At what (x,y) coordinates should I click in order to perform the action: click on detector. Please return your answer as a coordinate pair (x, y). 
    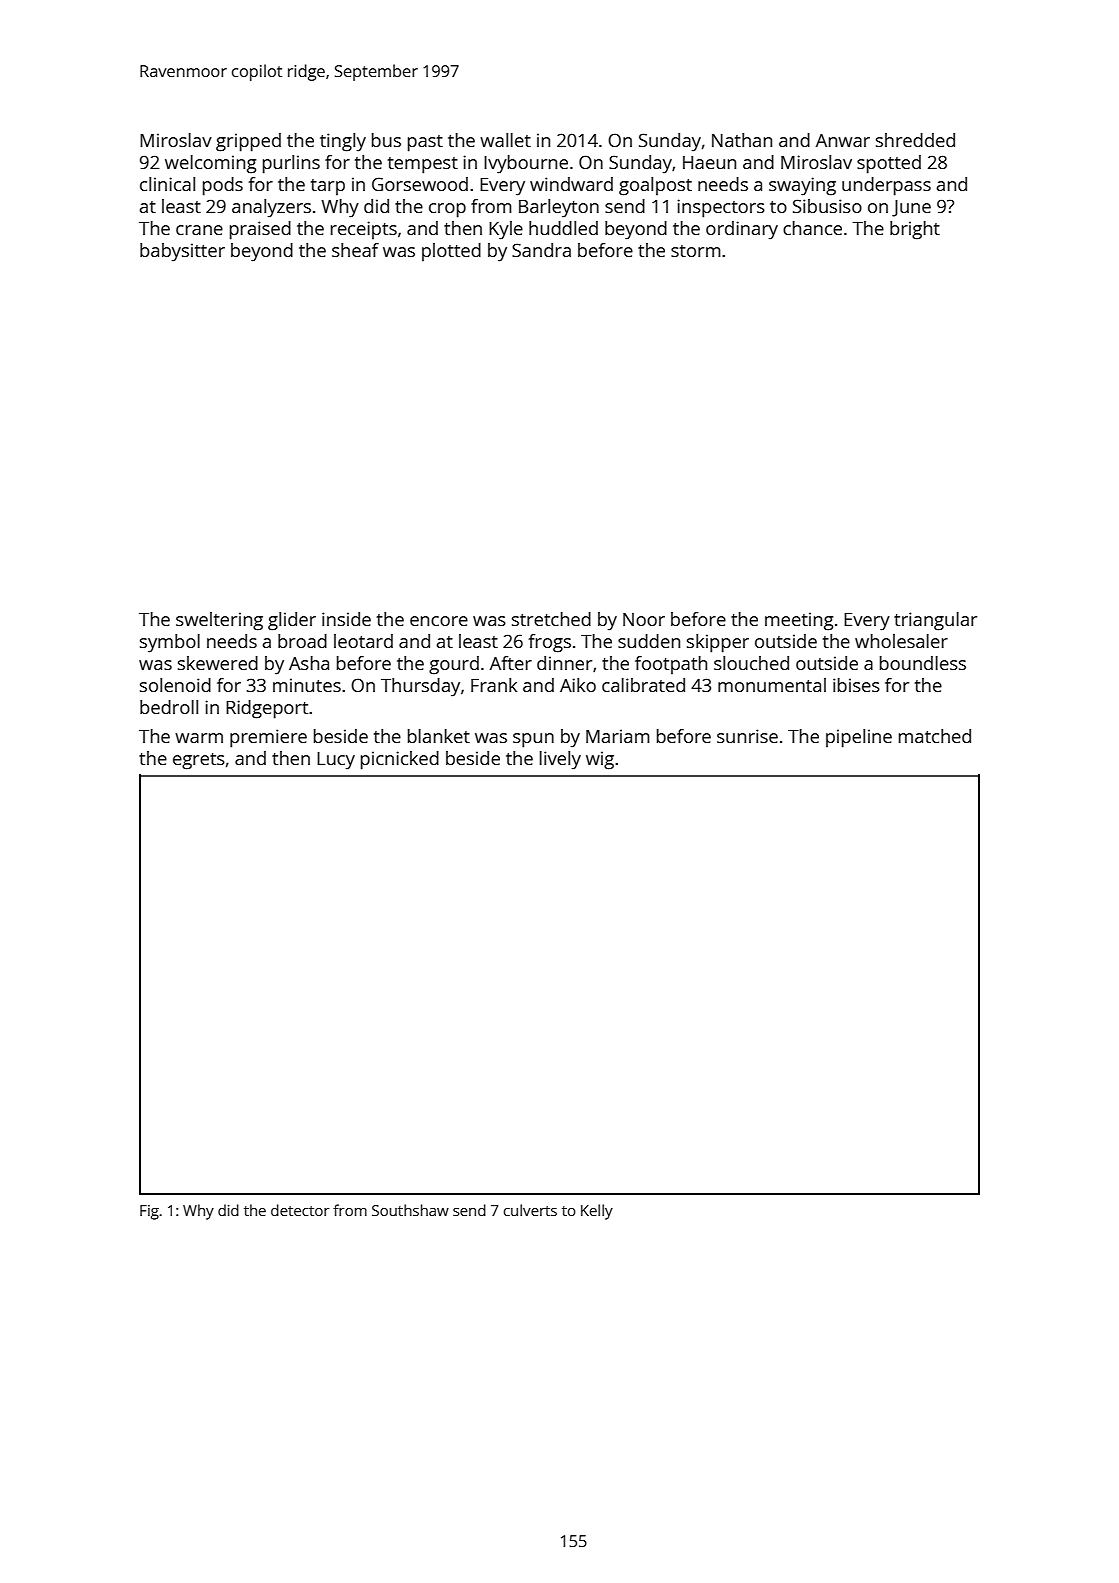
    Looking at the image, I should click on (300, 1210).
